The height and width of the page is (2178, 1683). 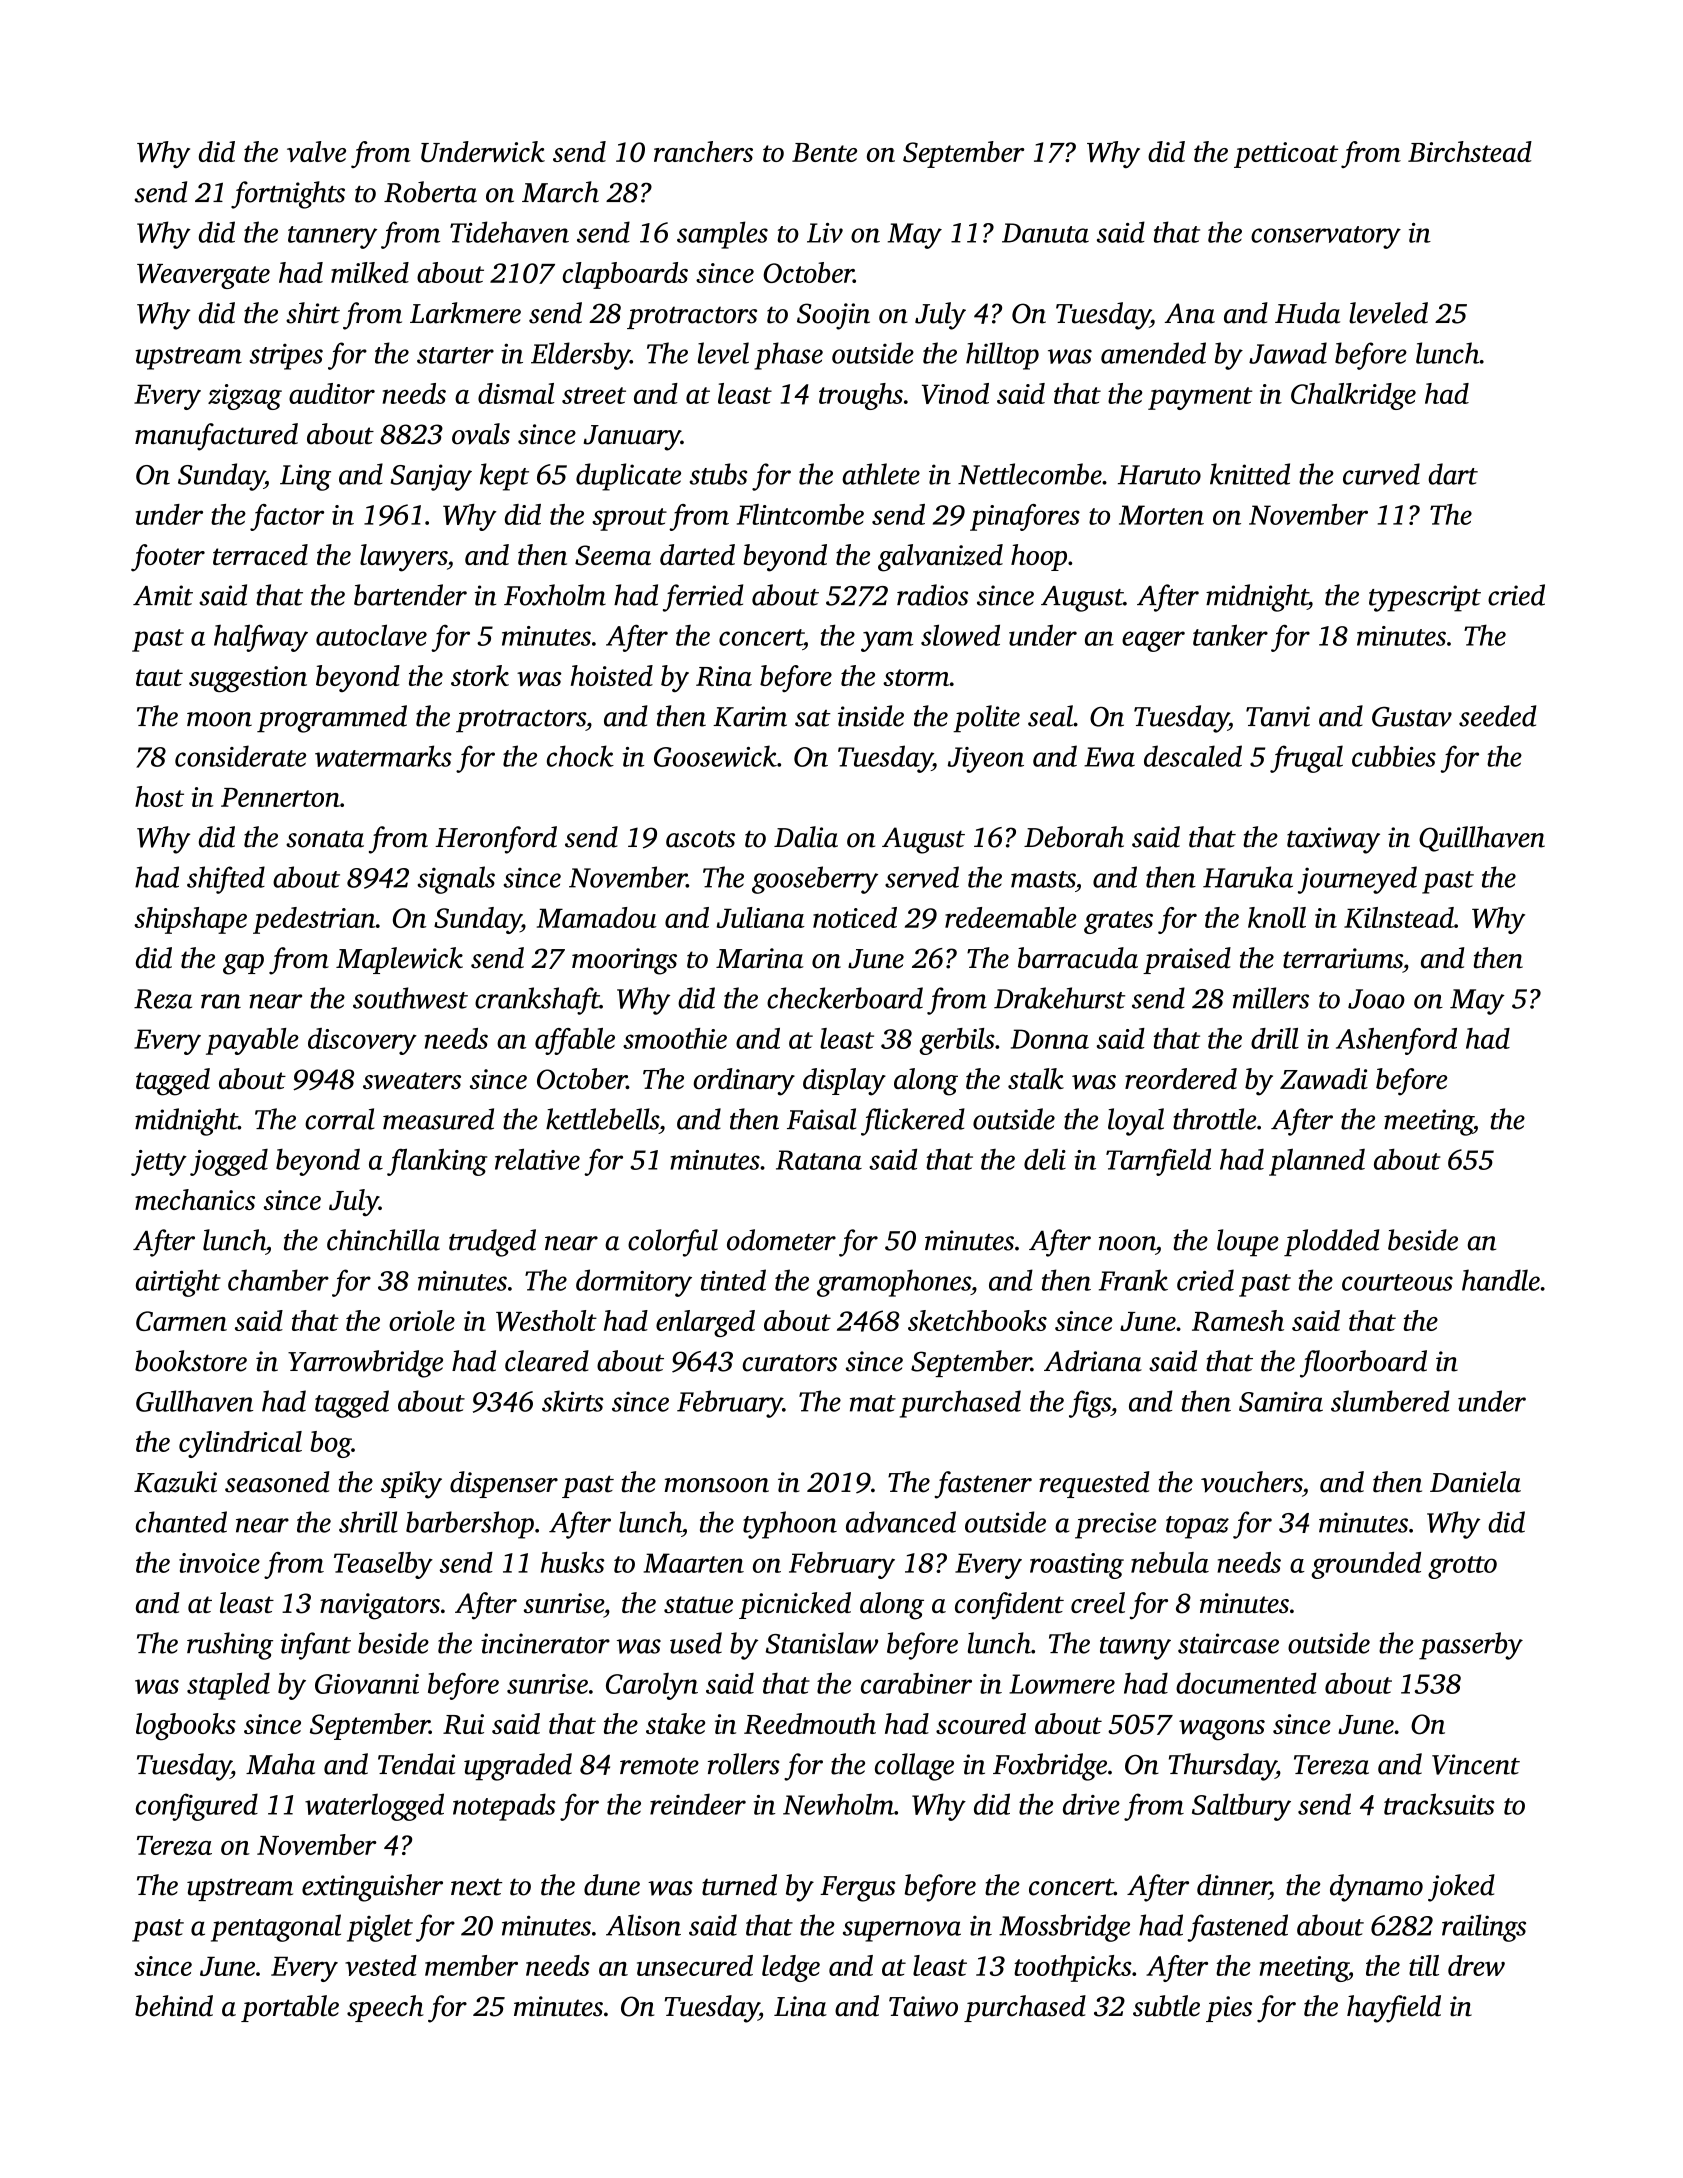 I want to click on behind, so click(x=174, y=2006).
